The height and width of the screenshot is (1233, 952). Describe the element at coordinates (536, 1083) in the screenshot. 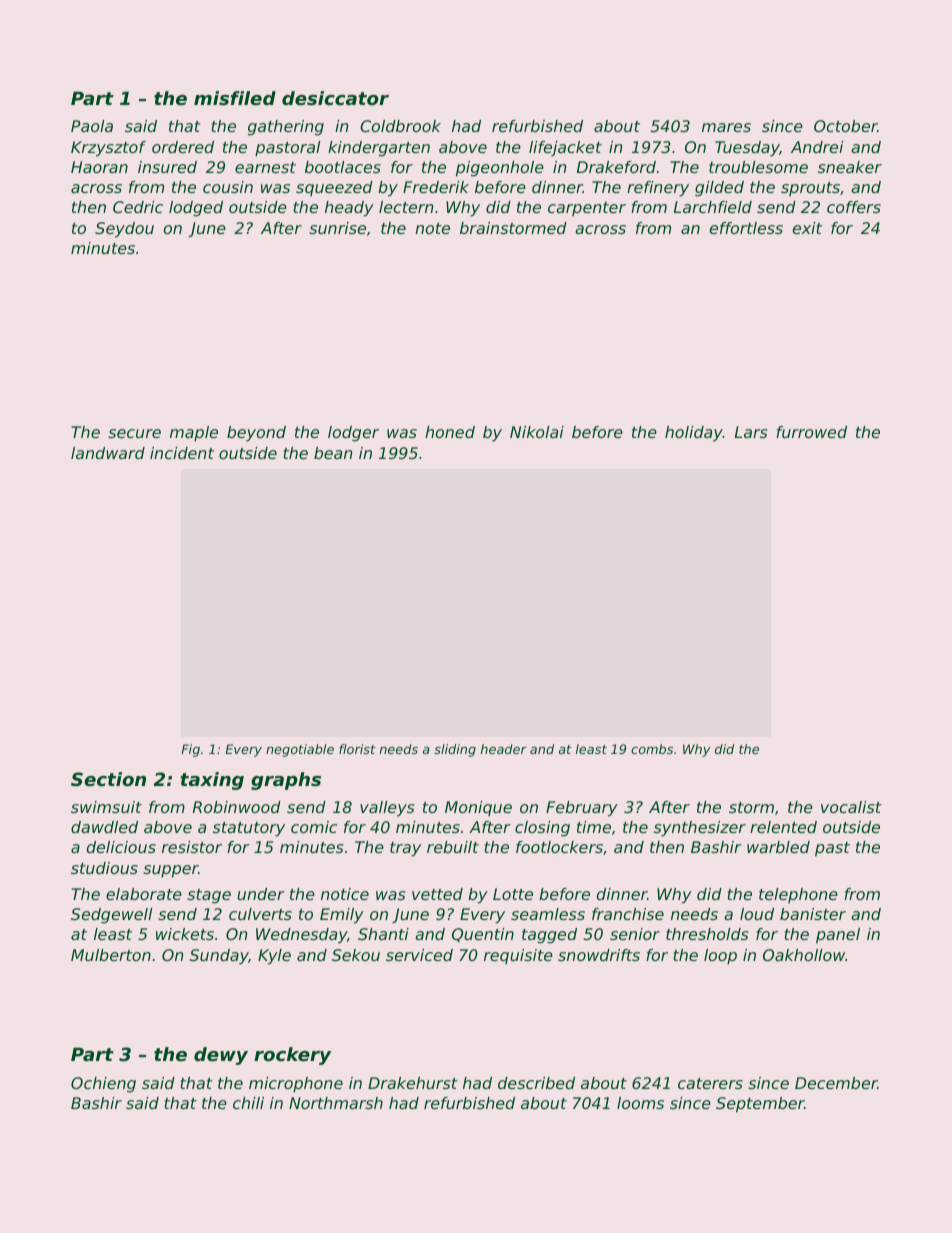

I see `described` at that location.
